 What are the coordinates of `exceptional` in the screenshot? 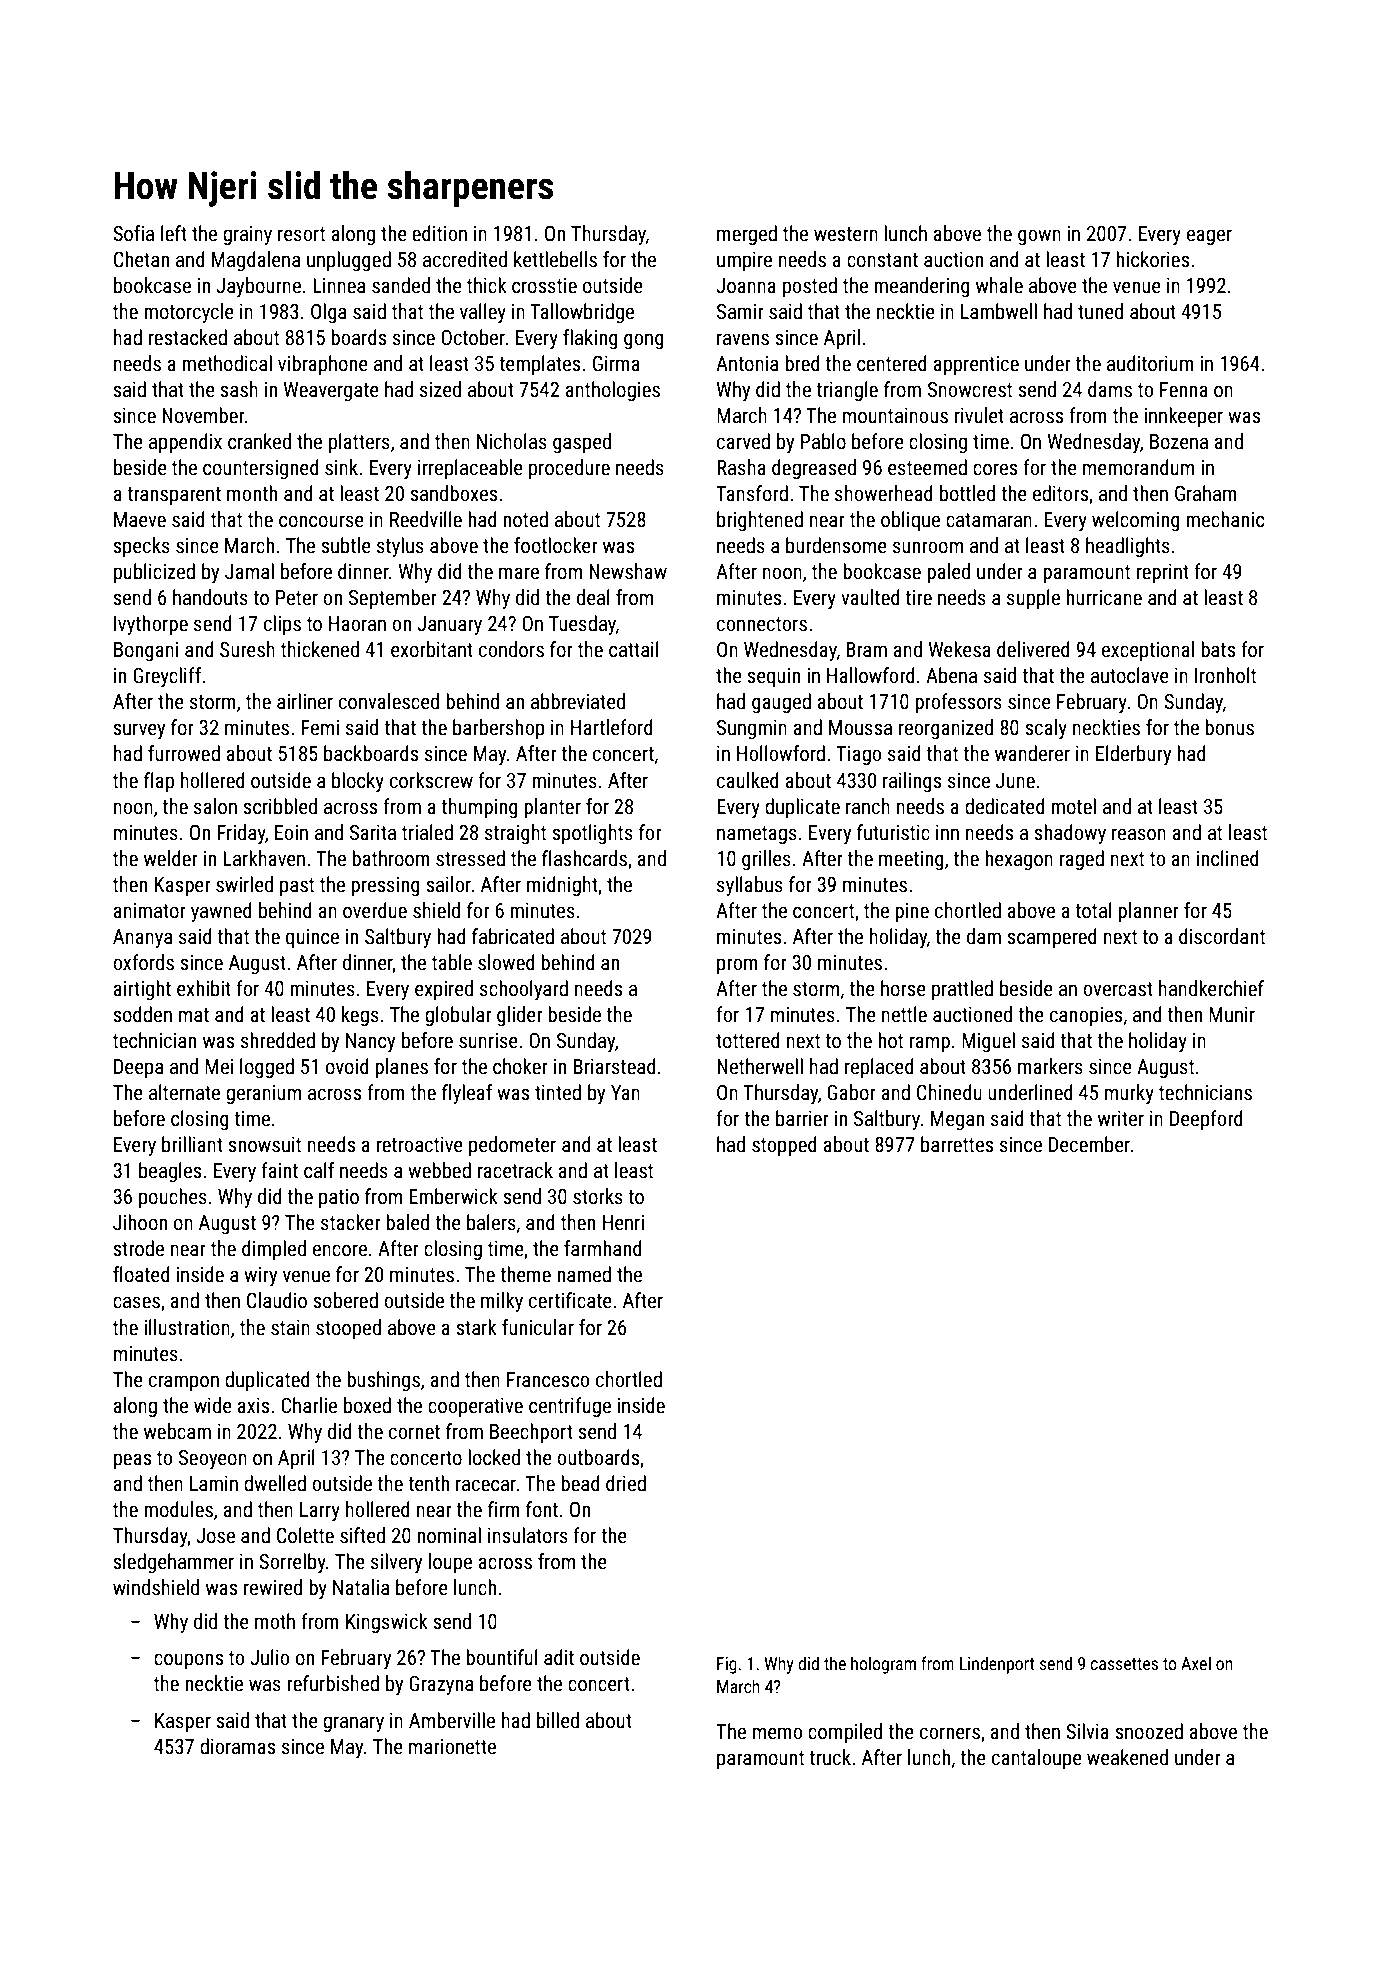 It's located at (1148, 651).
